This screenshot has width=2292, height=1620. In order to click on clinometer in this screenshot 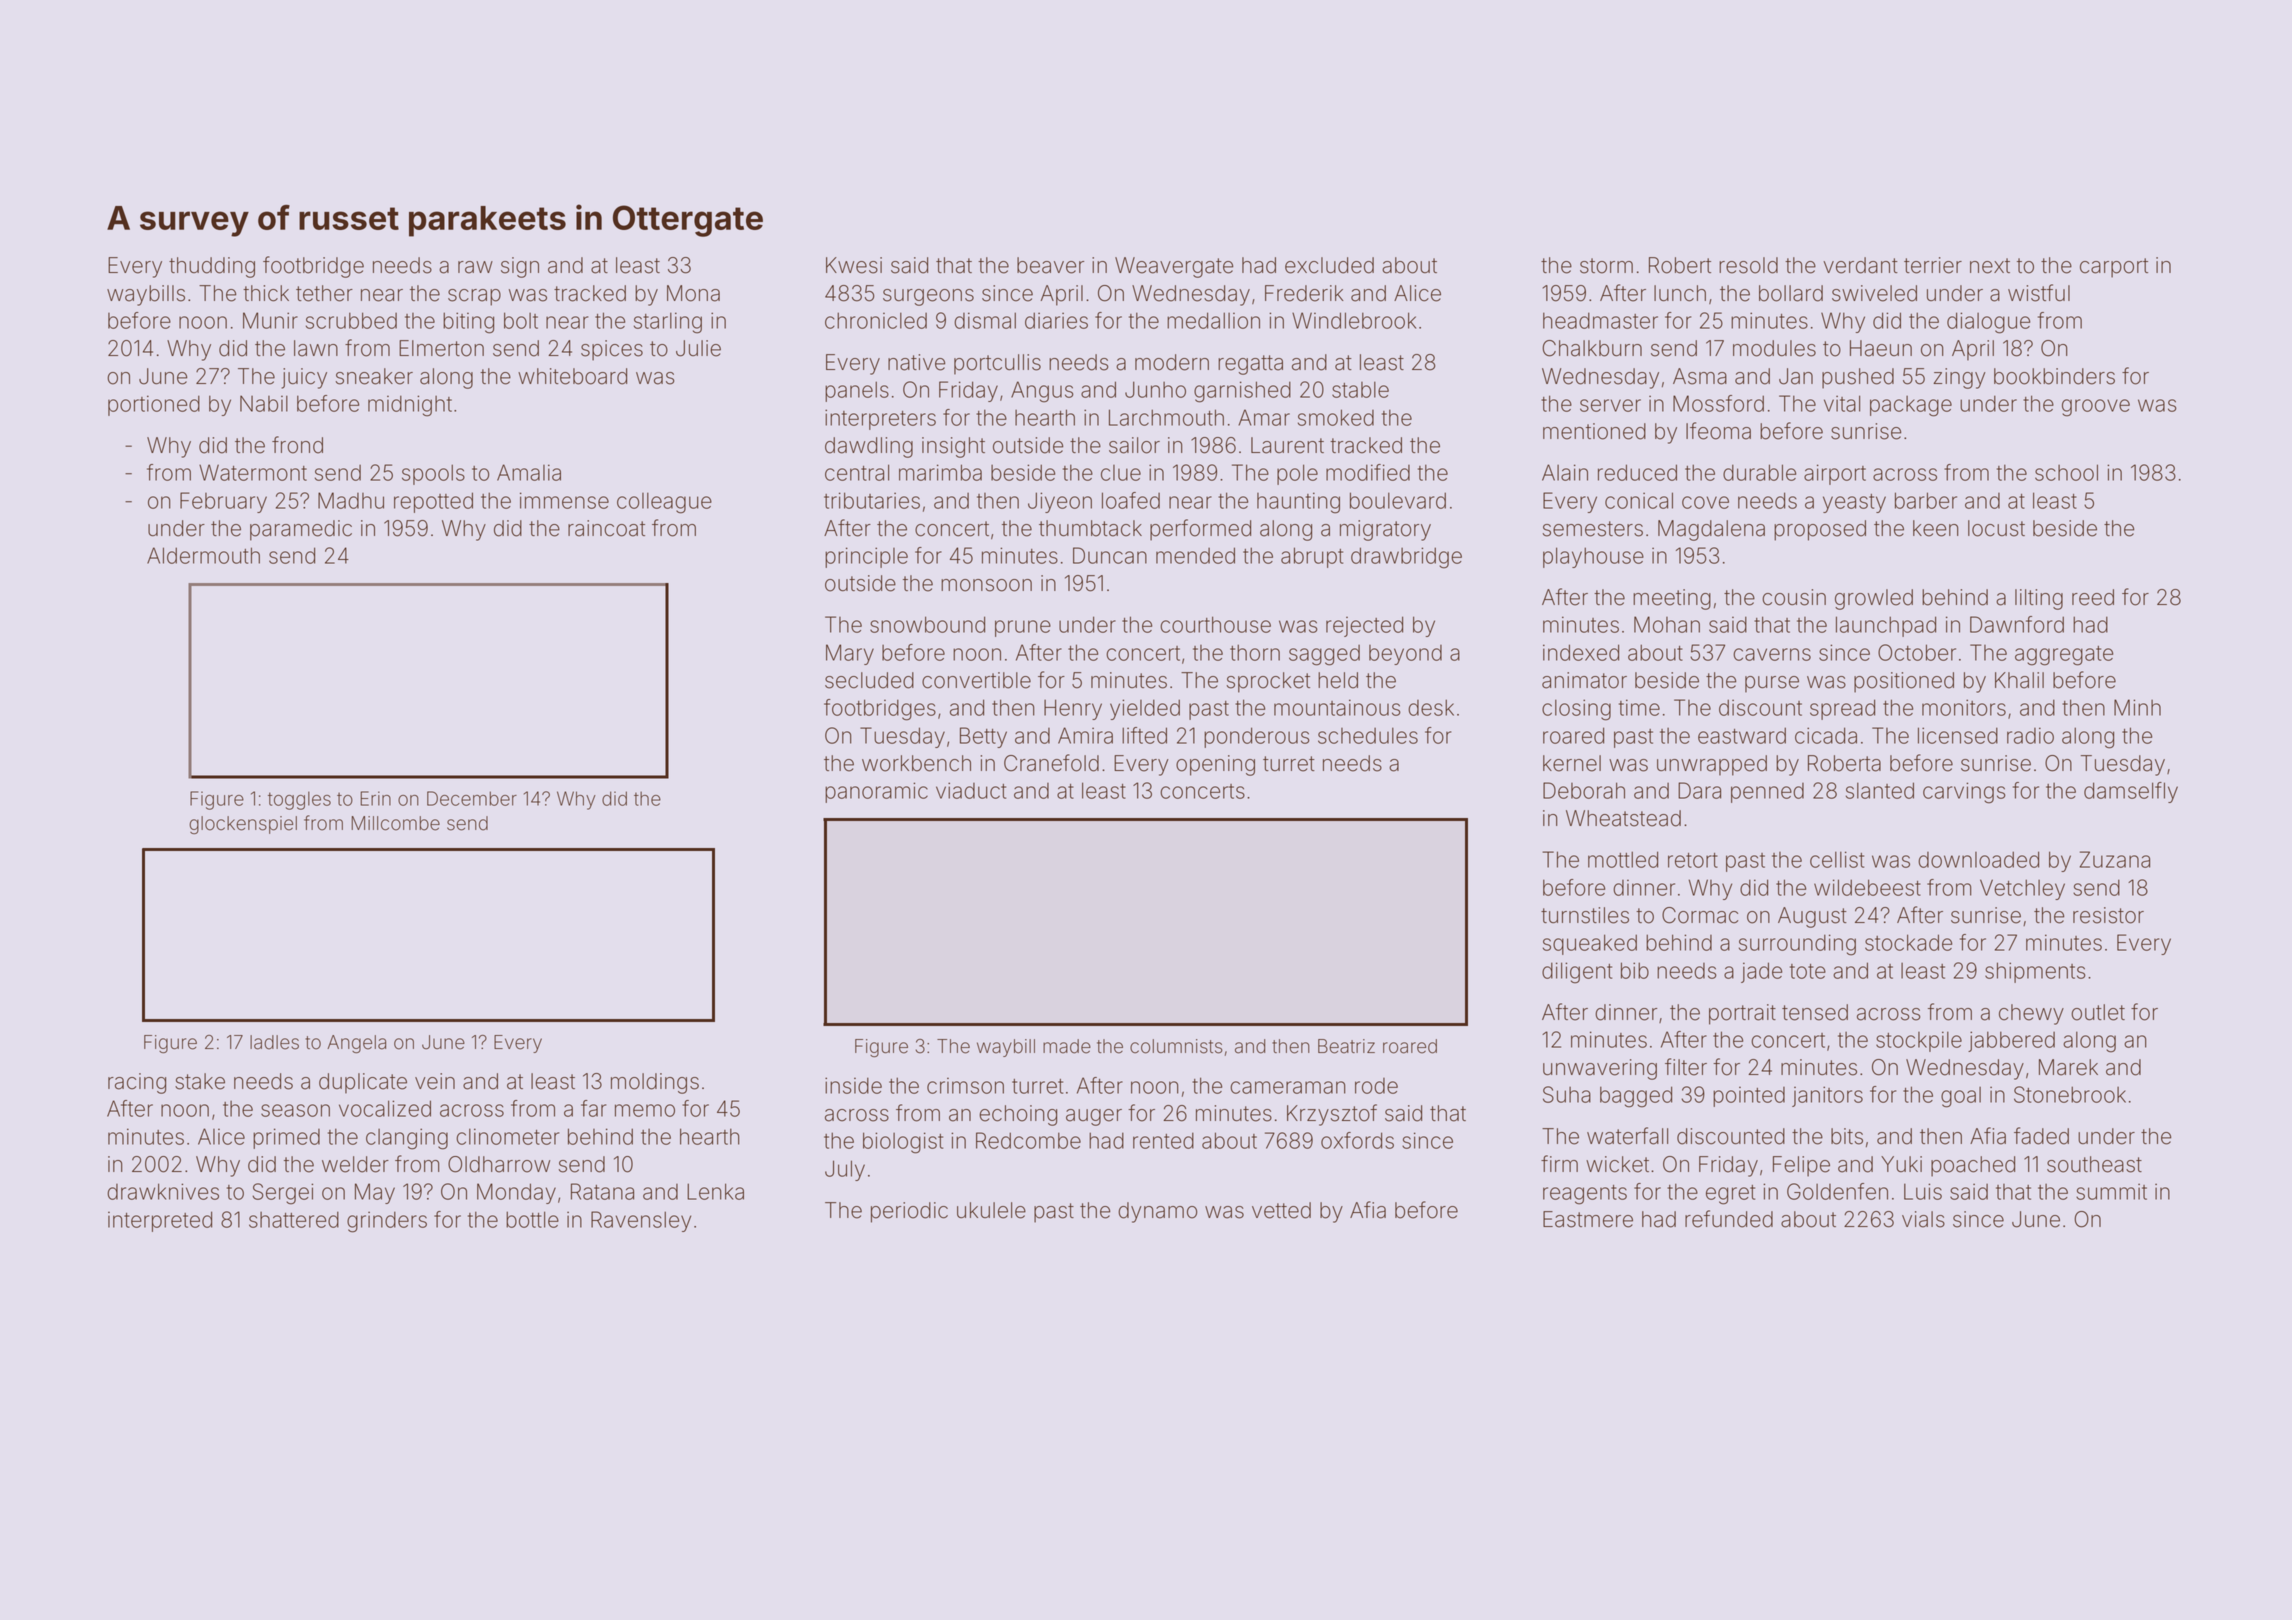, I will do `click(507, 1136)`.
